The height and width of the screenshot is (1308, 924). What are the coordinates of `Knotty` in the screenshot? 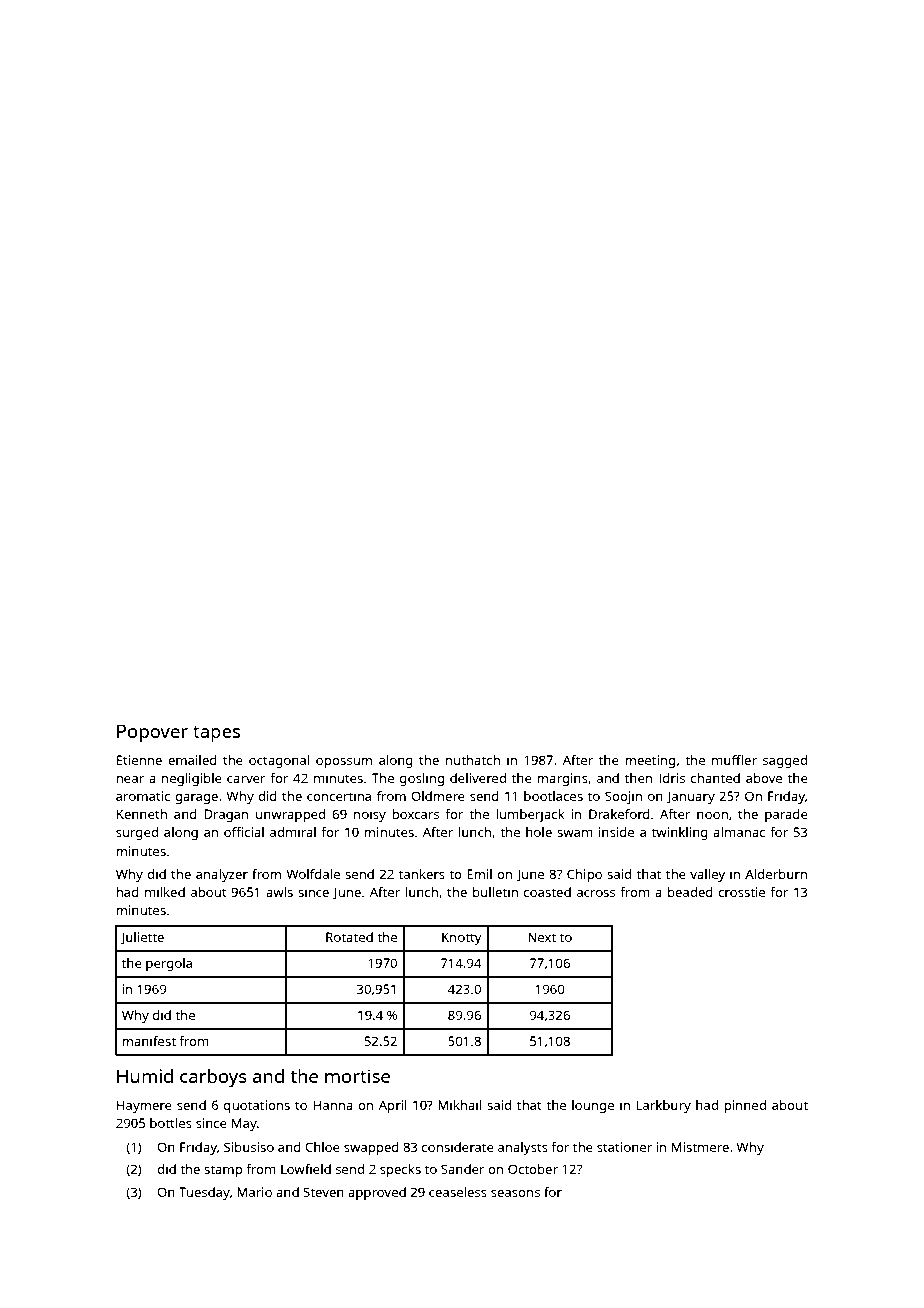 It's located at (462, 938).
